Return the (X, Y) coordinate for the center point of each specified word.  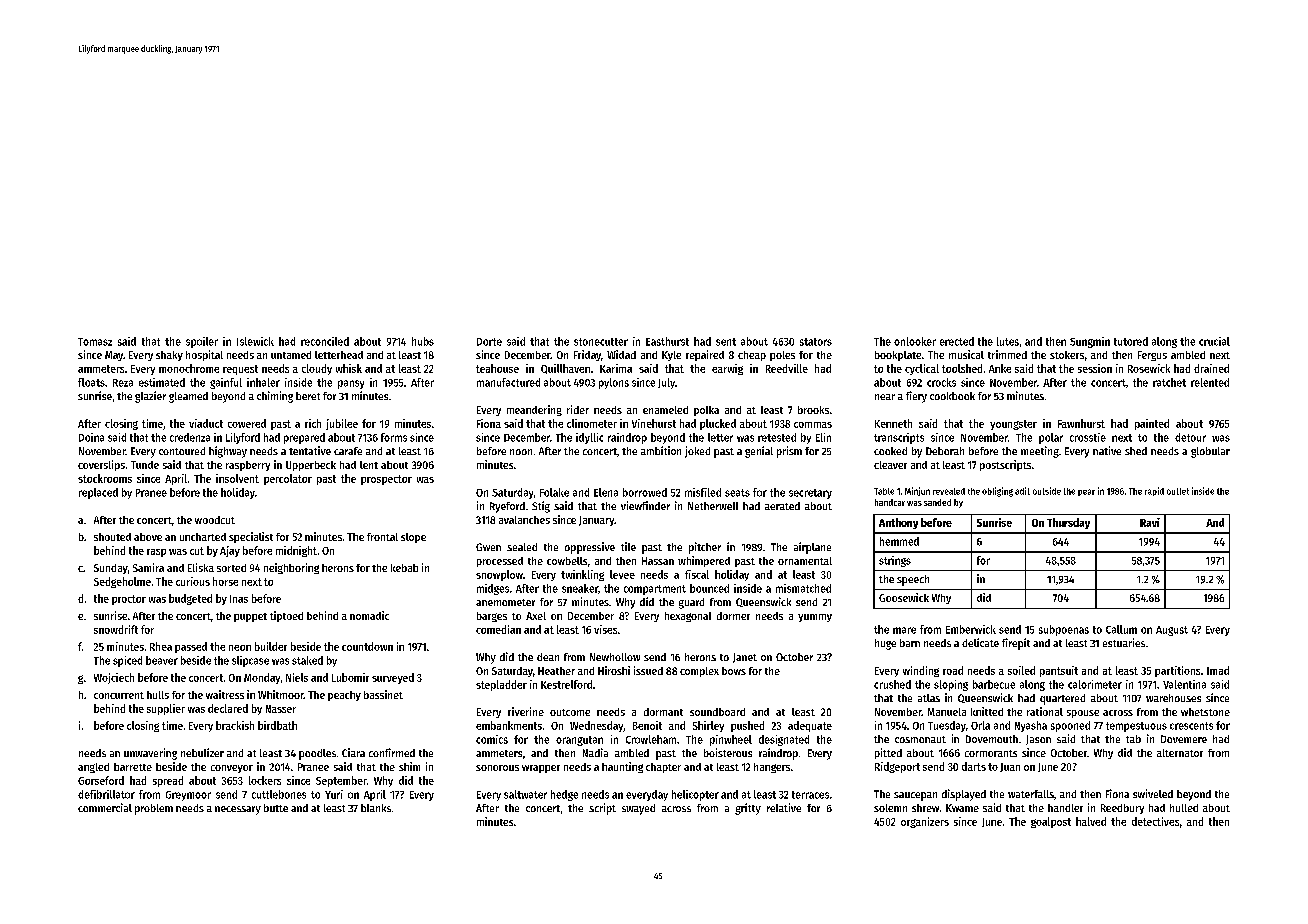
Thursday (1068, 523)
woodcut (215, 520)
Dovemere (1184, 739)
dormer (733, 616)
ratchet (1169, 382)
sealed (522, 547)
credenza (190, 437)
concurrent (119, 695)
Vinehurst (654, 423)
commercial (105, 807)
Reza (123, 383)
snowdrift (116, 629)
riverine (526, 711)
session (1095, 368)
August (1172, 631)
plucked (718, 424)
